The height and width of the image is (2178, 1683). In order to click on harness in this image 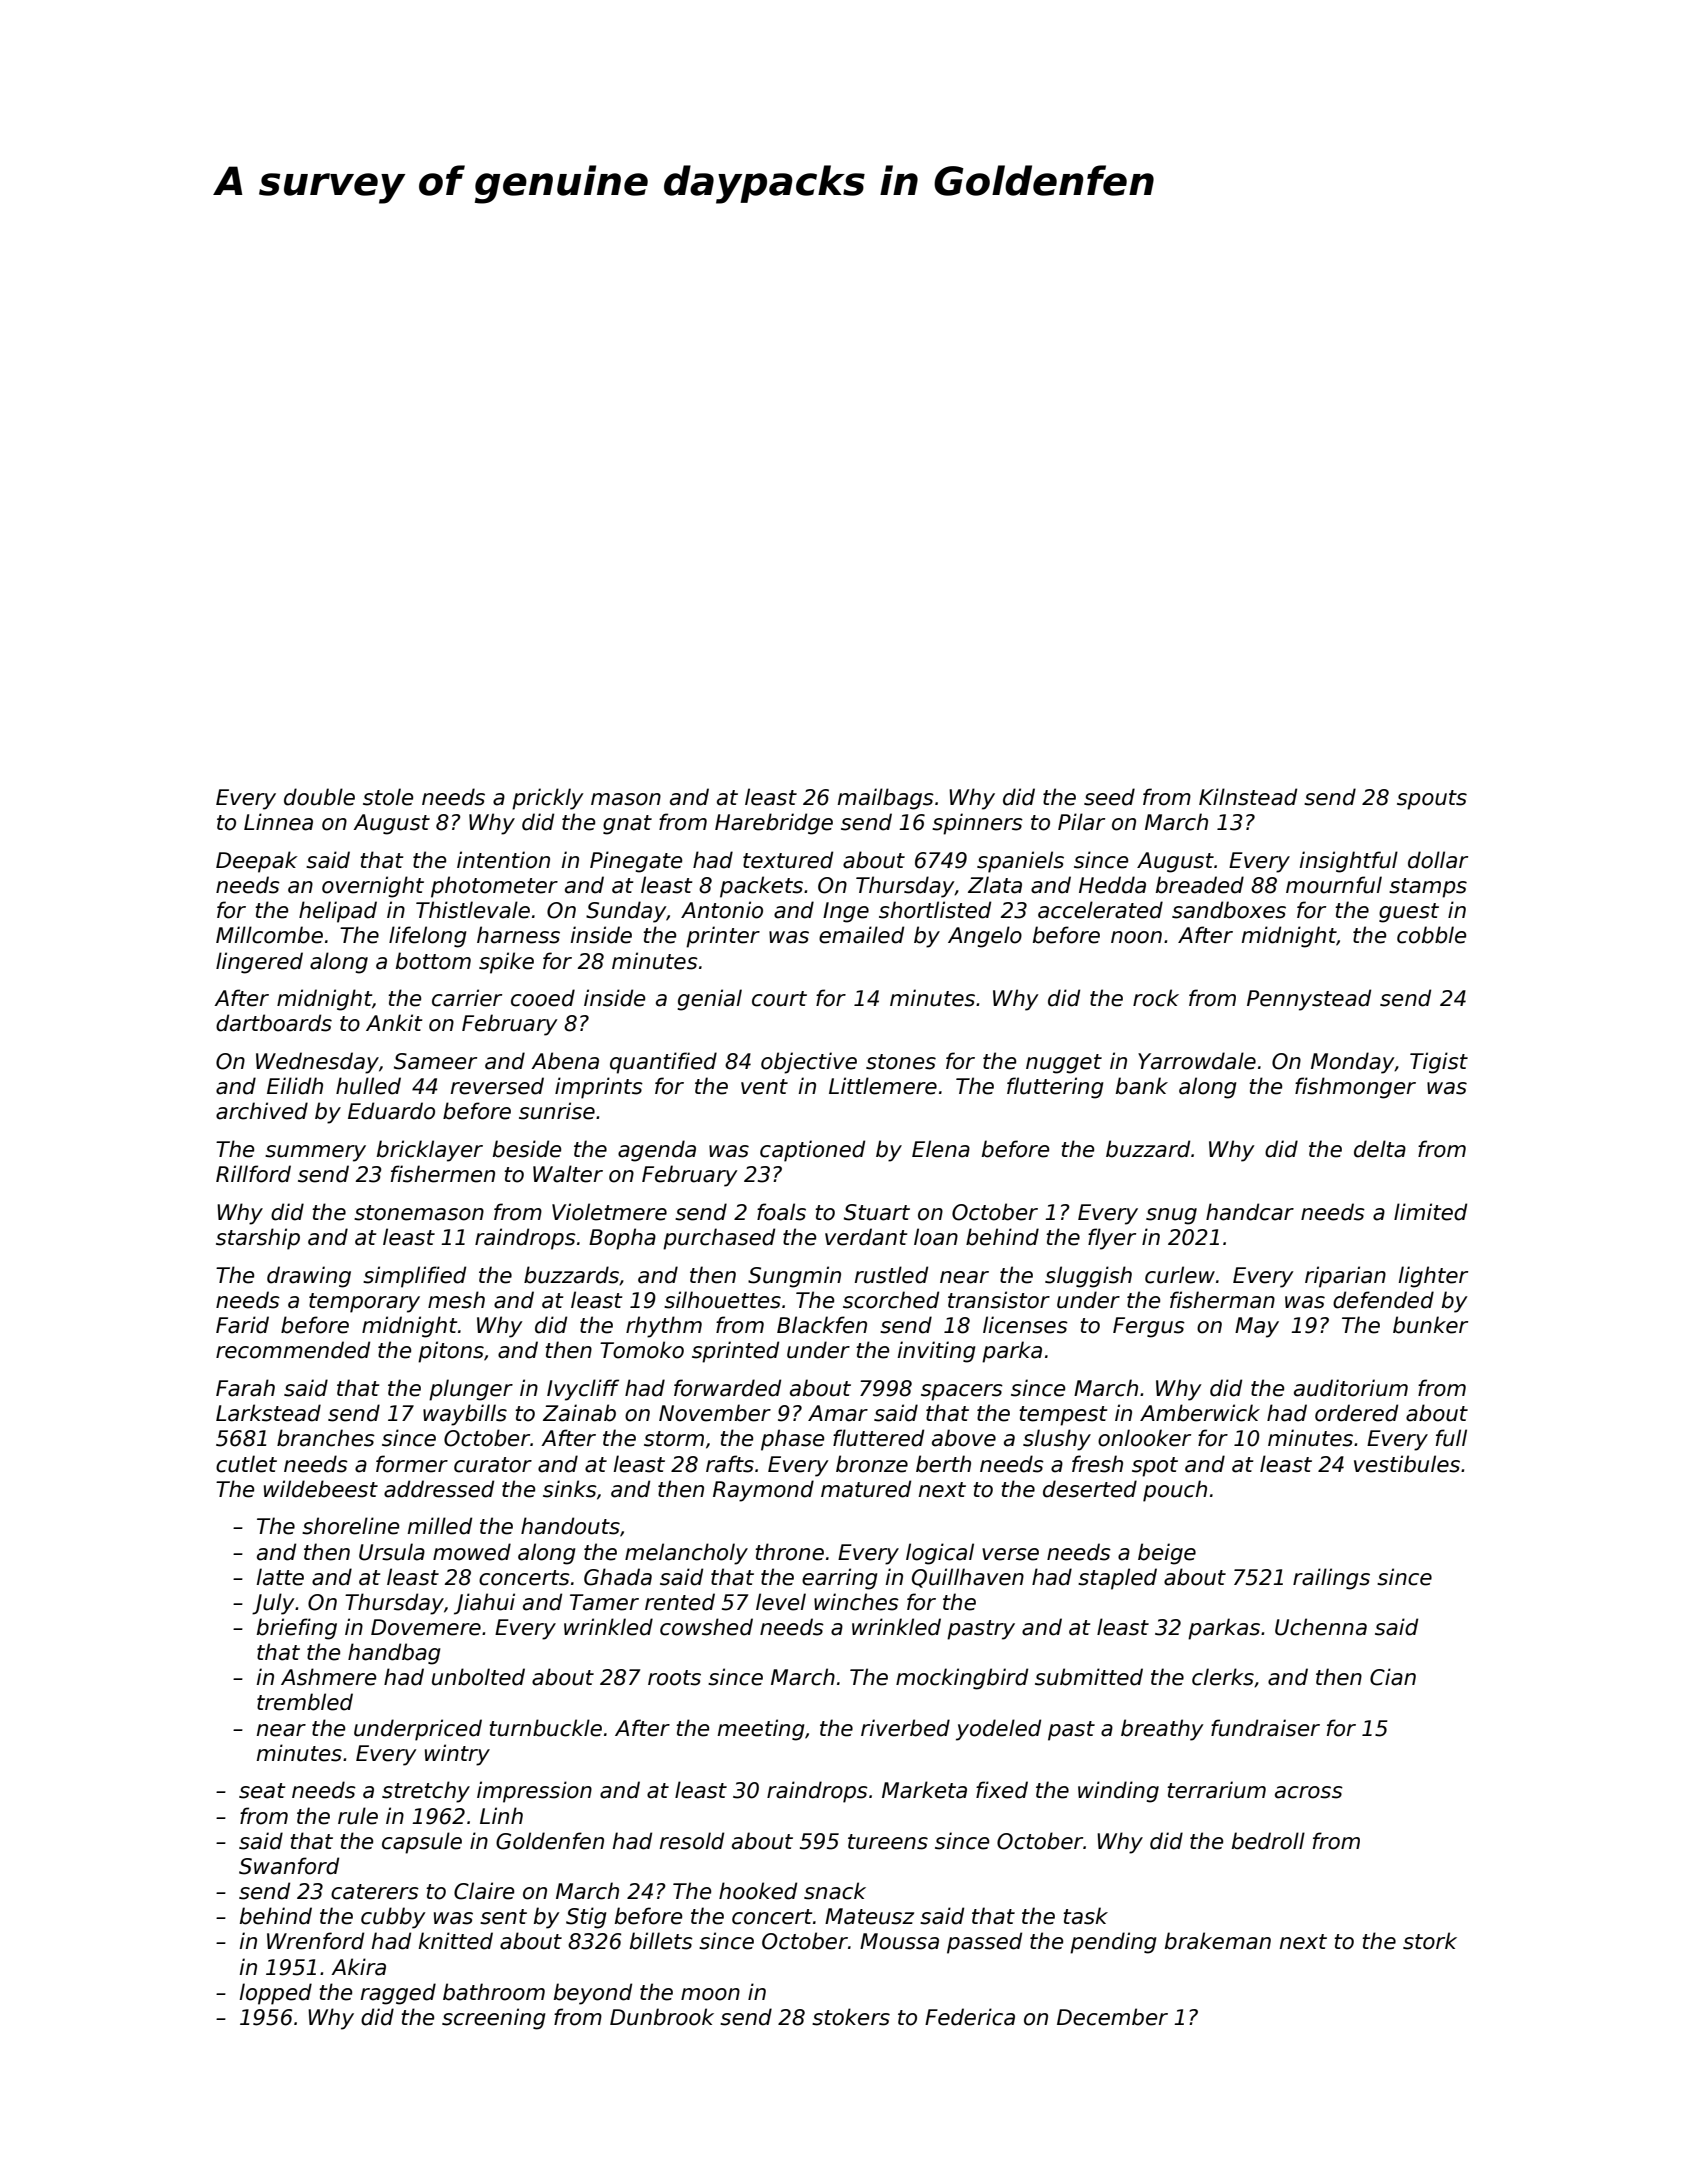, I will do `click(518, 935)`.
